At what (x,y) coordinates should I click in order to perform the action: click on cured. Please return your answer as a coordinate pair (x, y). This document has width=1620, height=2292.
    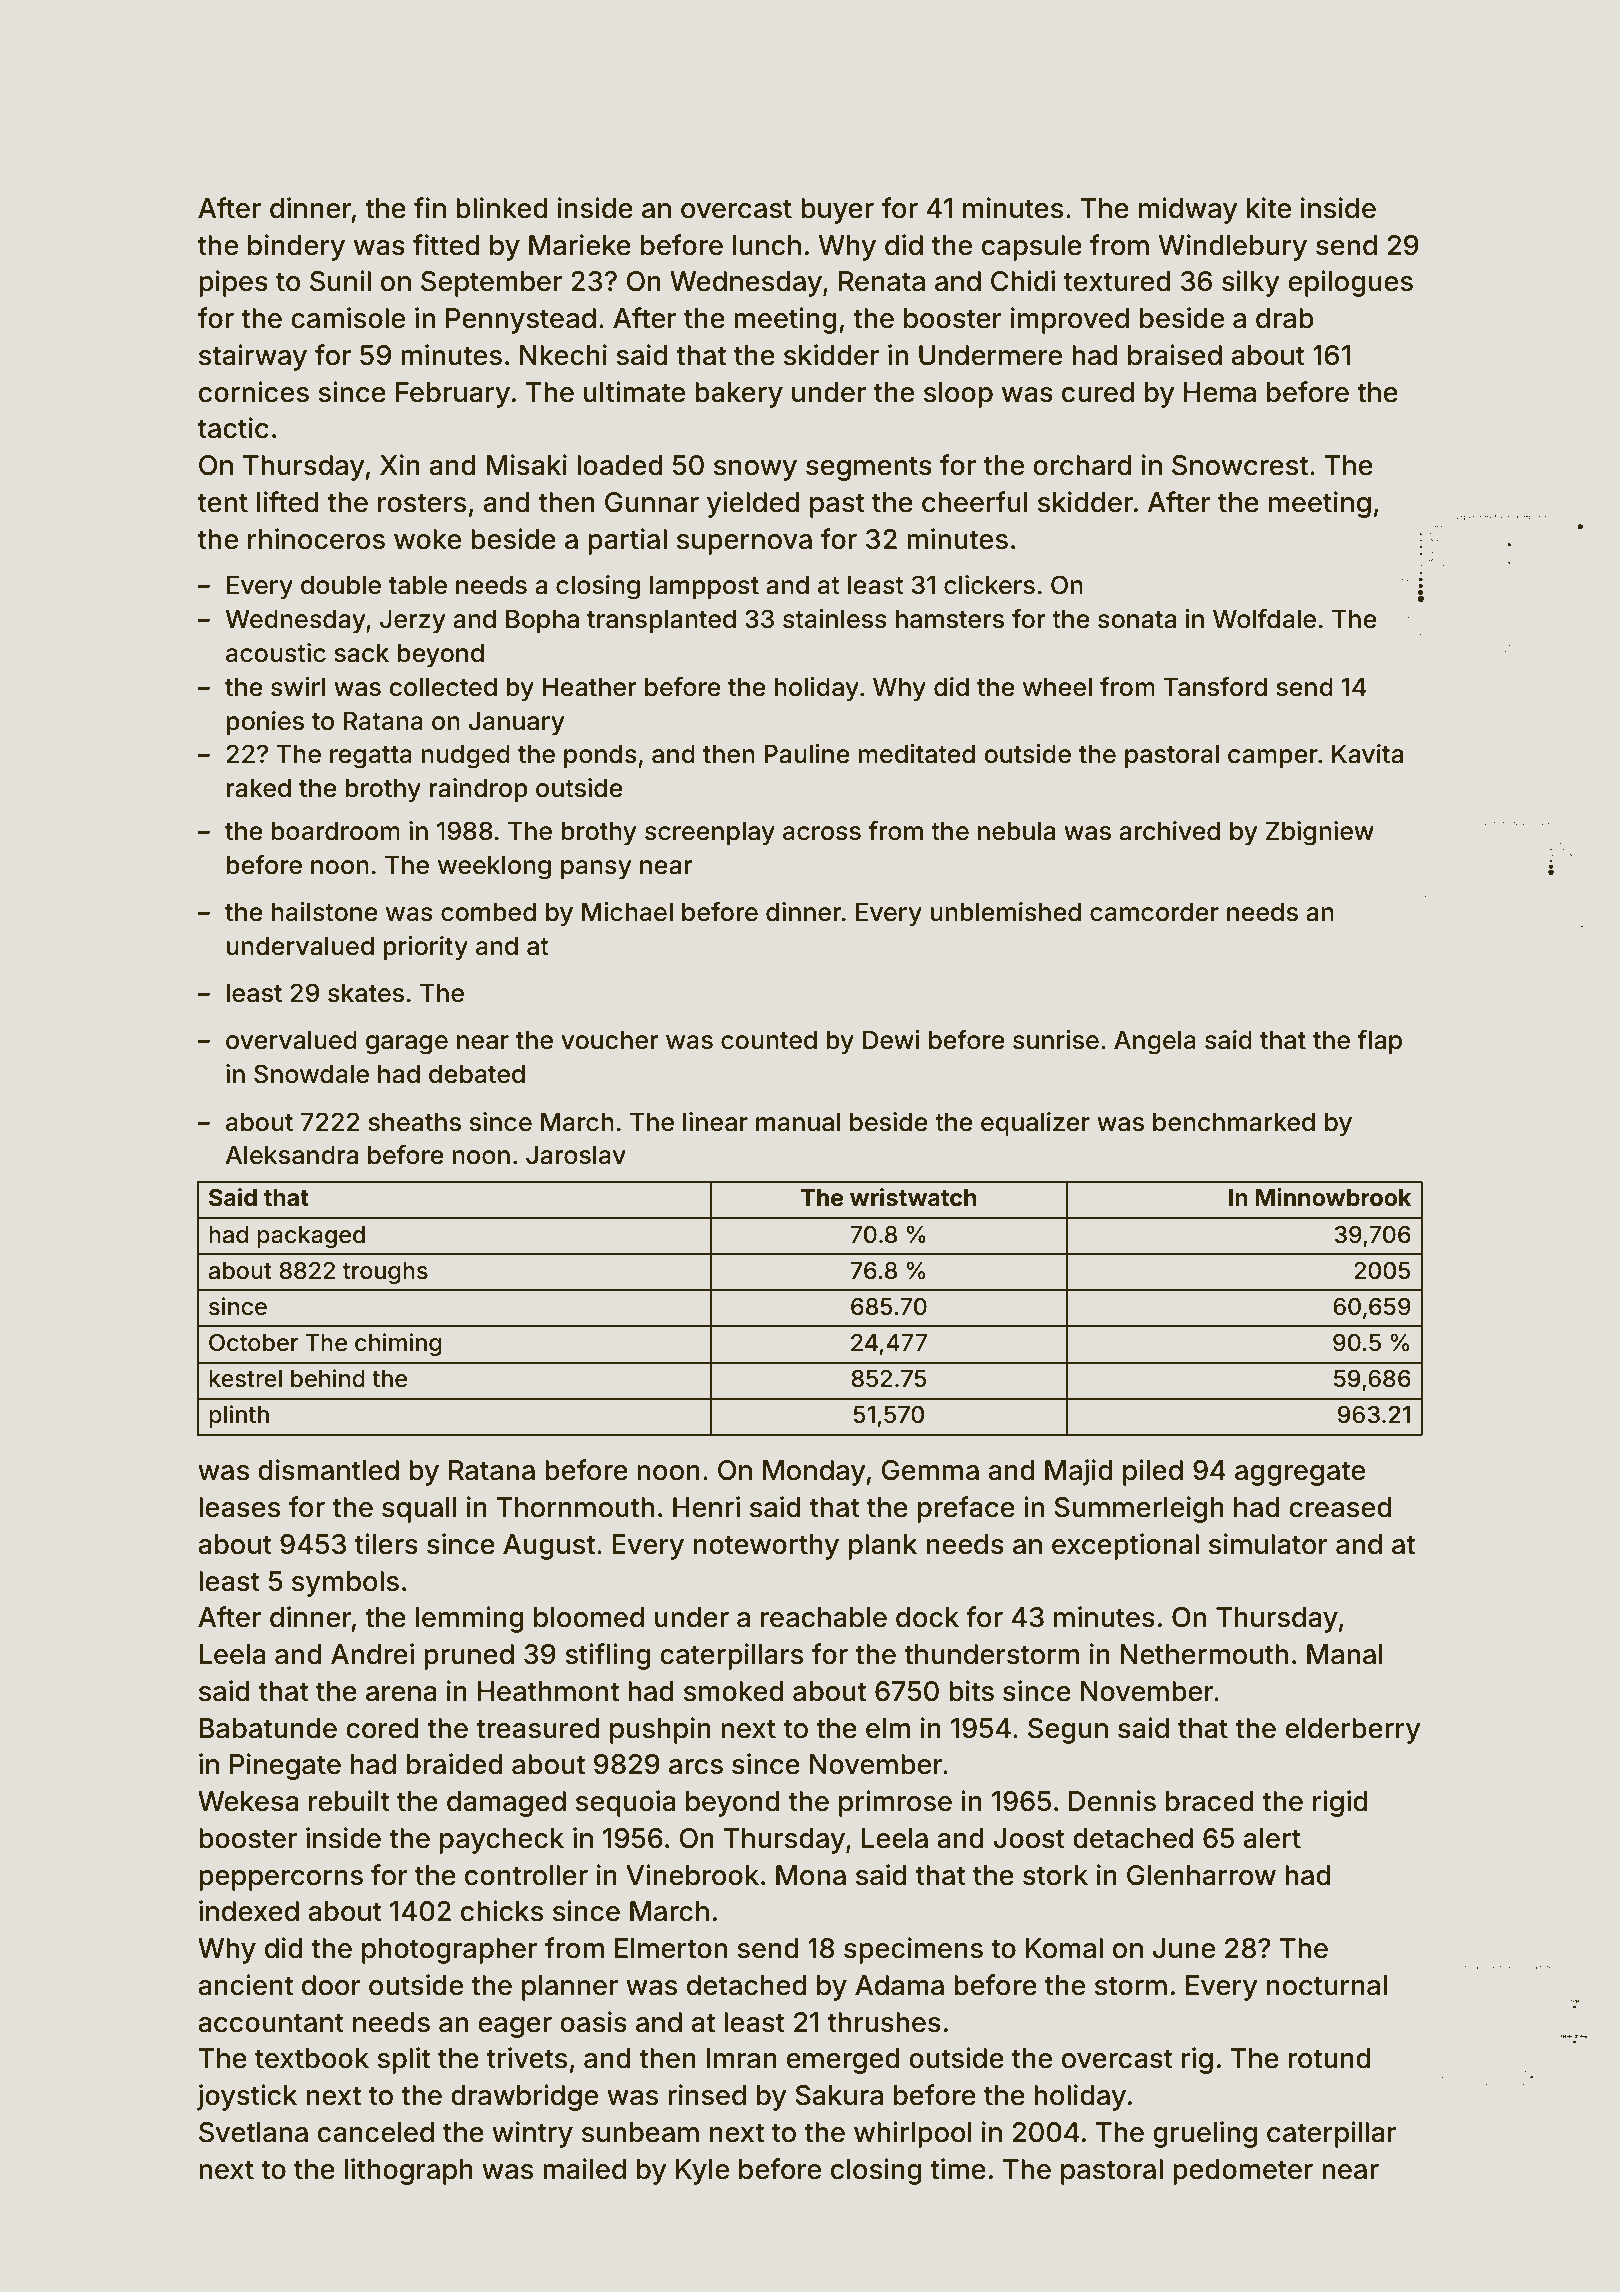
    Looking at the image, I should click on (1098, 392).
